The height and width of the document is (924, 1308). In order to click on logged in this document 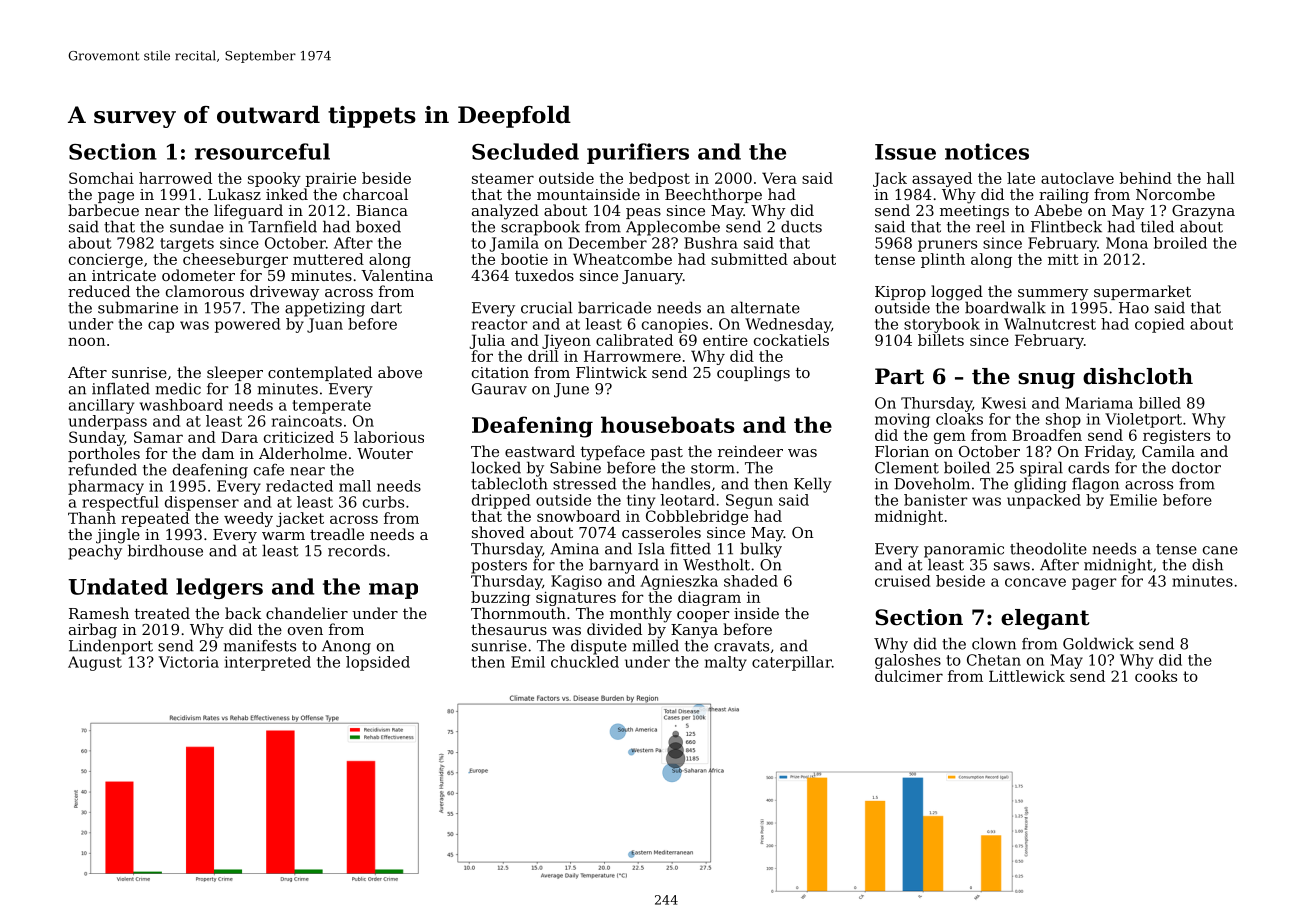, I will do `click(957, 293)`.
